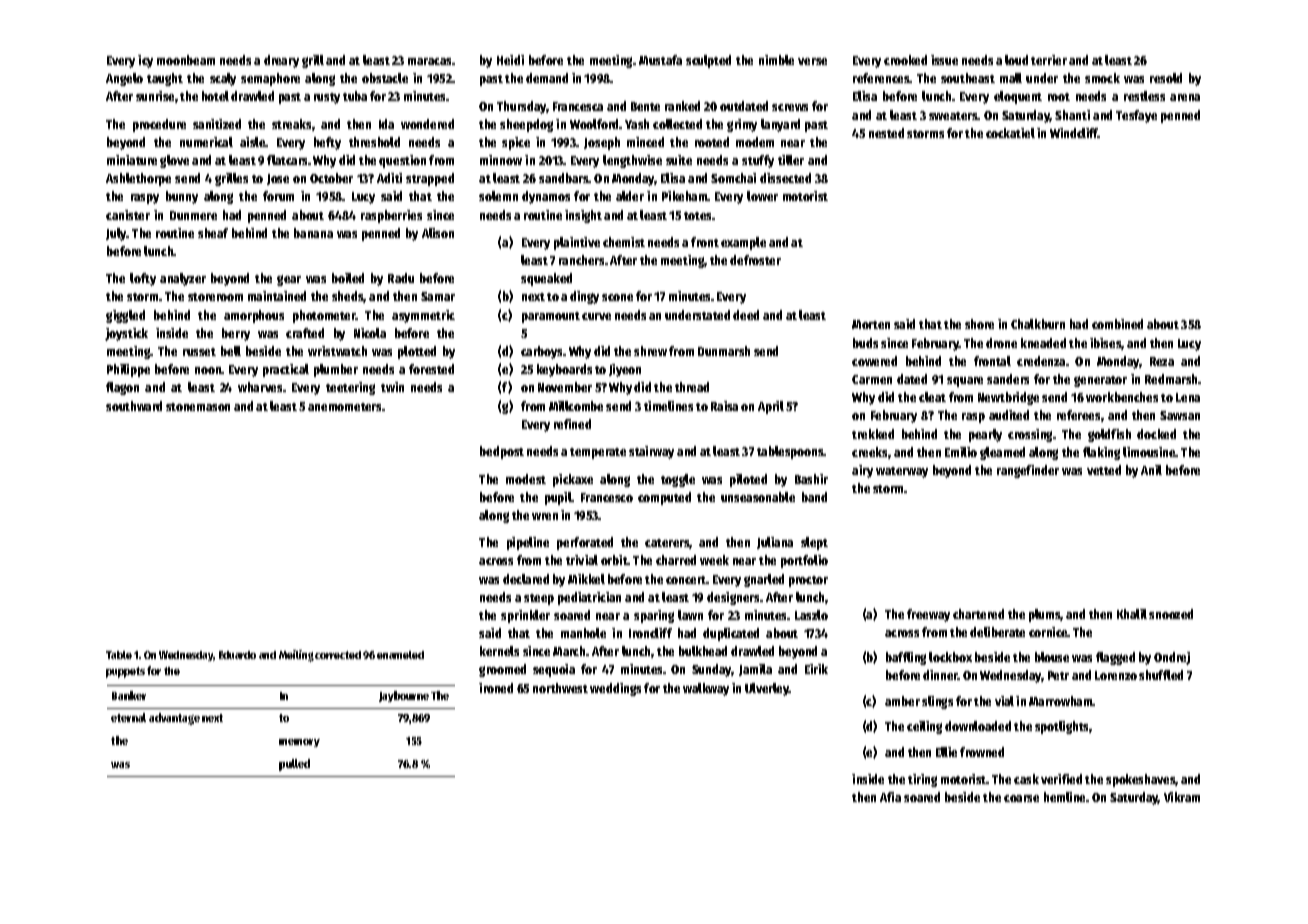 Image resolution: width=1308 pixels, height=924 pixels. Describe the element at coordinates (1117, 324) in the image. I see `combined` at that location.
